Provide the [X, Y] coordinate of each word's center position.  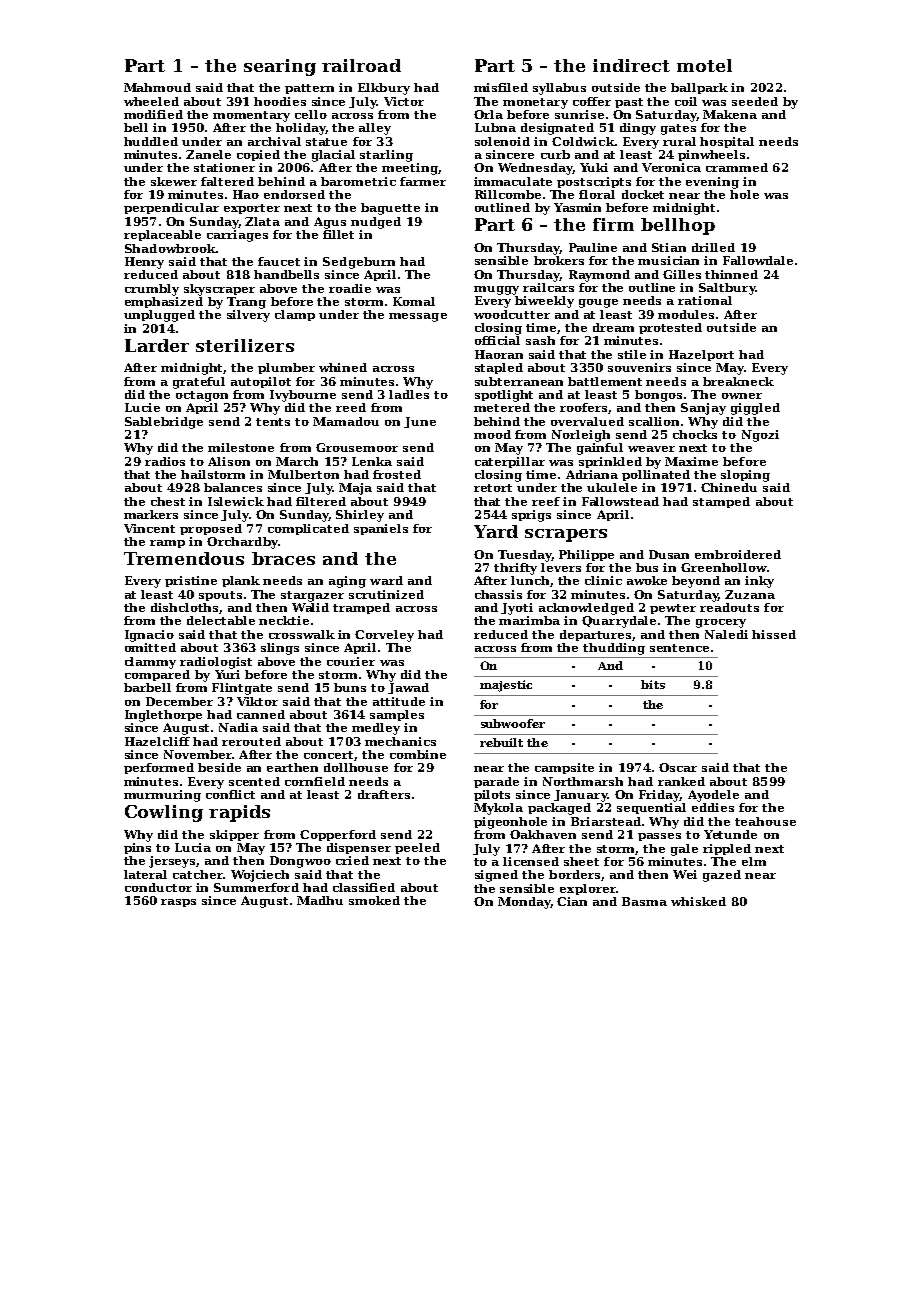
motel [704, 65]
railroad [361, 65]
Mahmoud [157, 87]
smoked [374, 900]
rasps [178, 903]
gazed [722, 876]
